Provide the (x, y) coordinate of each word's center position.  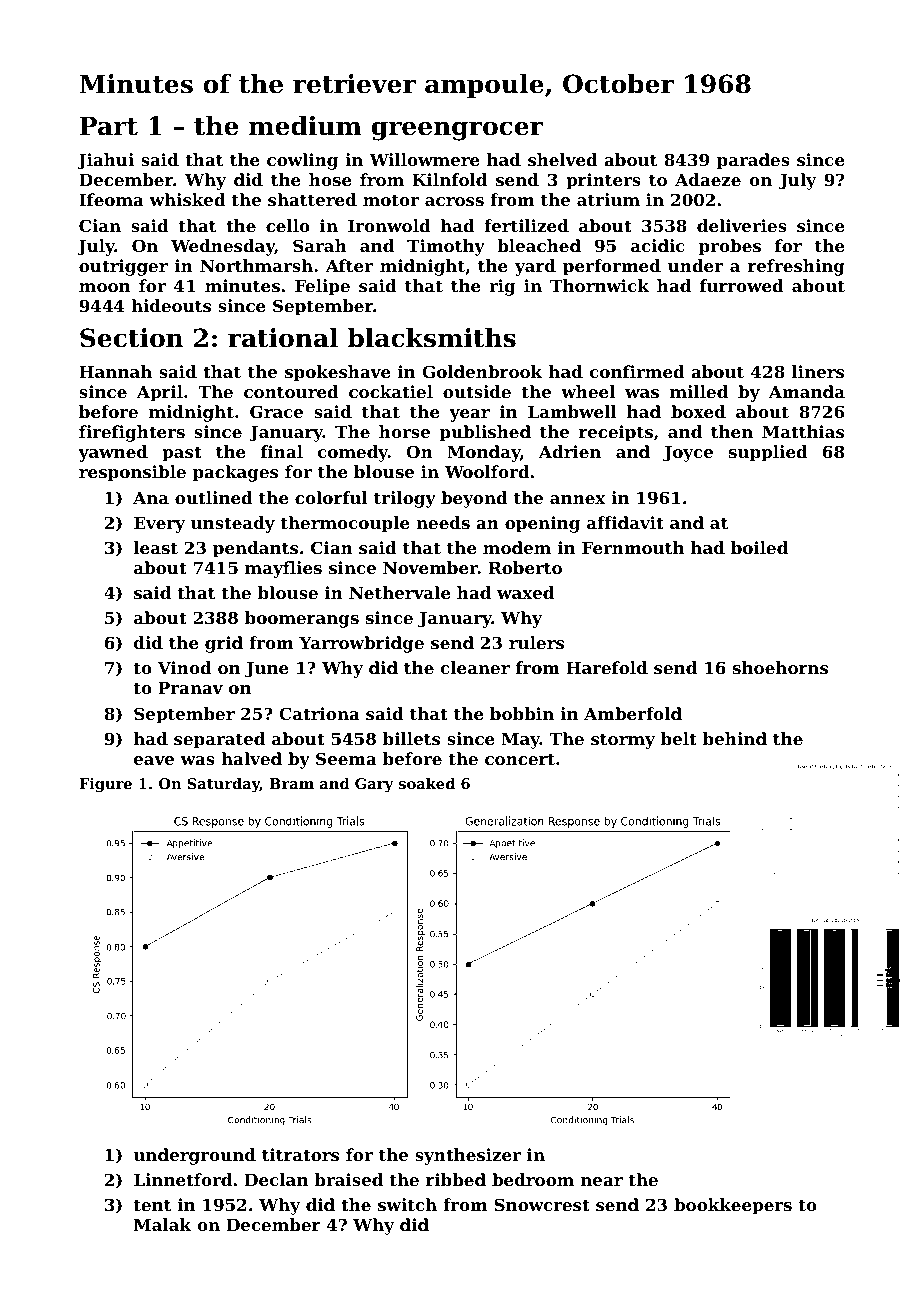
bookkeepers (733, 1206)
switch (407, 1204)
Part (109, 126)
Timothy (446, 247)
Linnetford (183, 1179)
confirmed (637, 371)
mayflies (283, 569)
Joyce (688, 454)
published (485, 433)
